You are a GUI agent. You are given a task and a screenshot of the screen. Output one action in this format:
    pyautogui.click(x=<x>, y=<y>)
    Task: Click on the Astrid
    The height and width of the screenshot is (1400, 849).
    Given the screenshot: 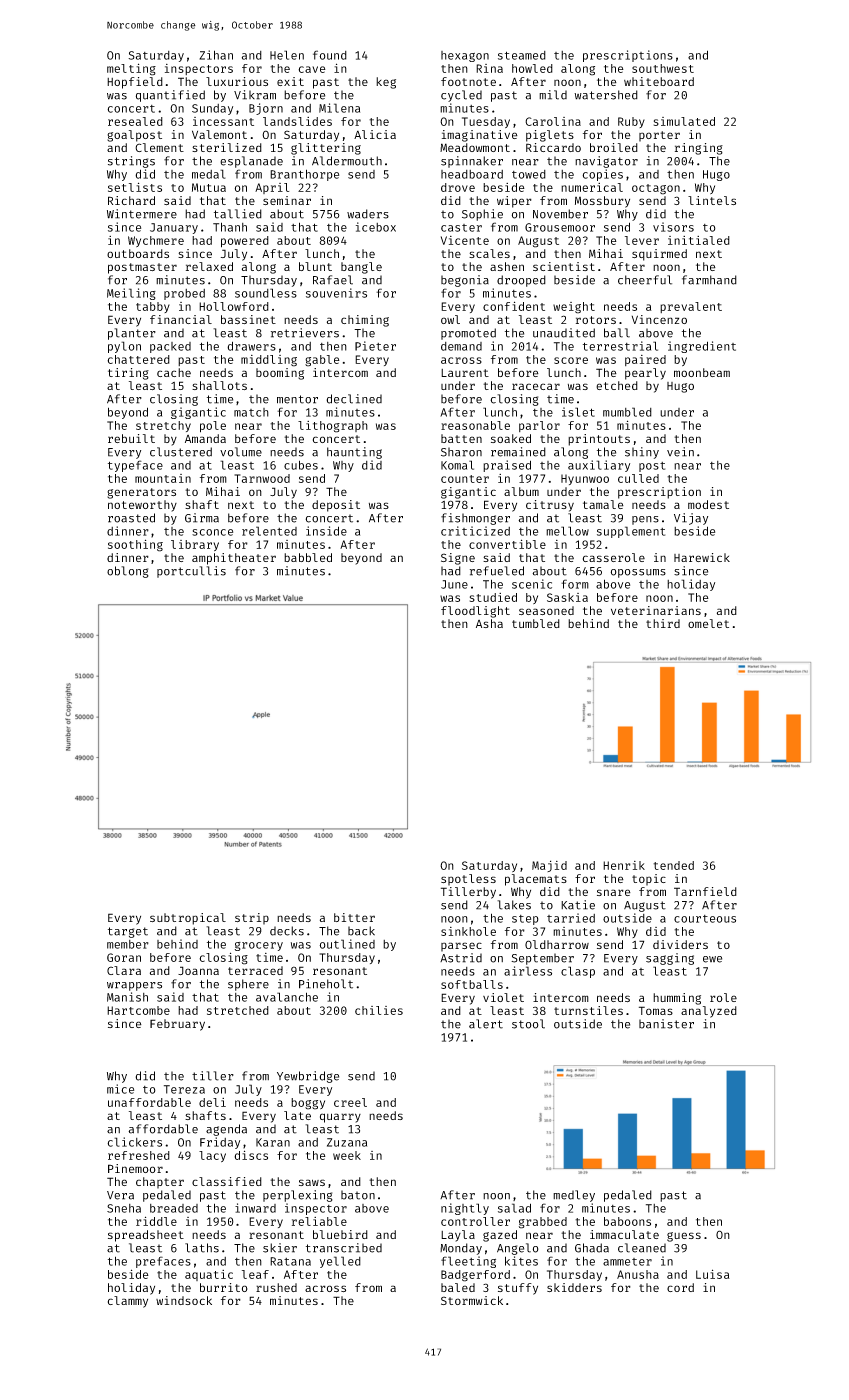 What is the action you would take?
    pyautogui.click(x=461, y=958)
